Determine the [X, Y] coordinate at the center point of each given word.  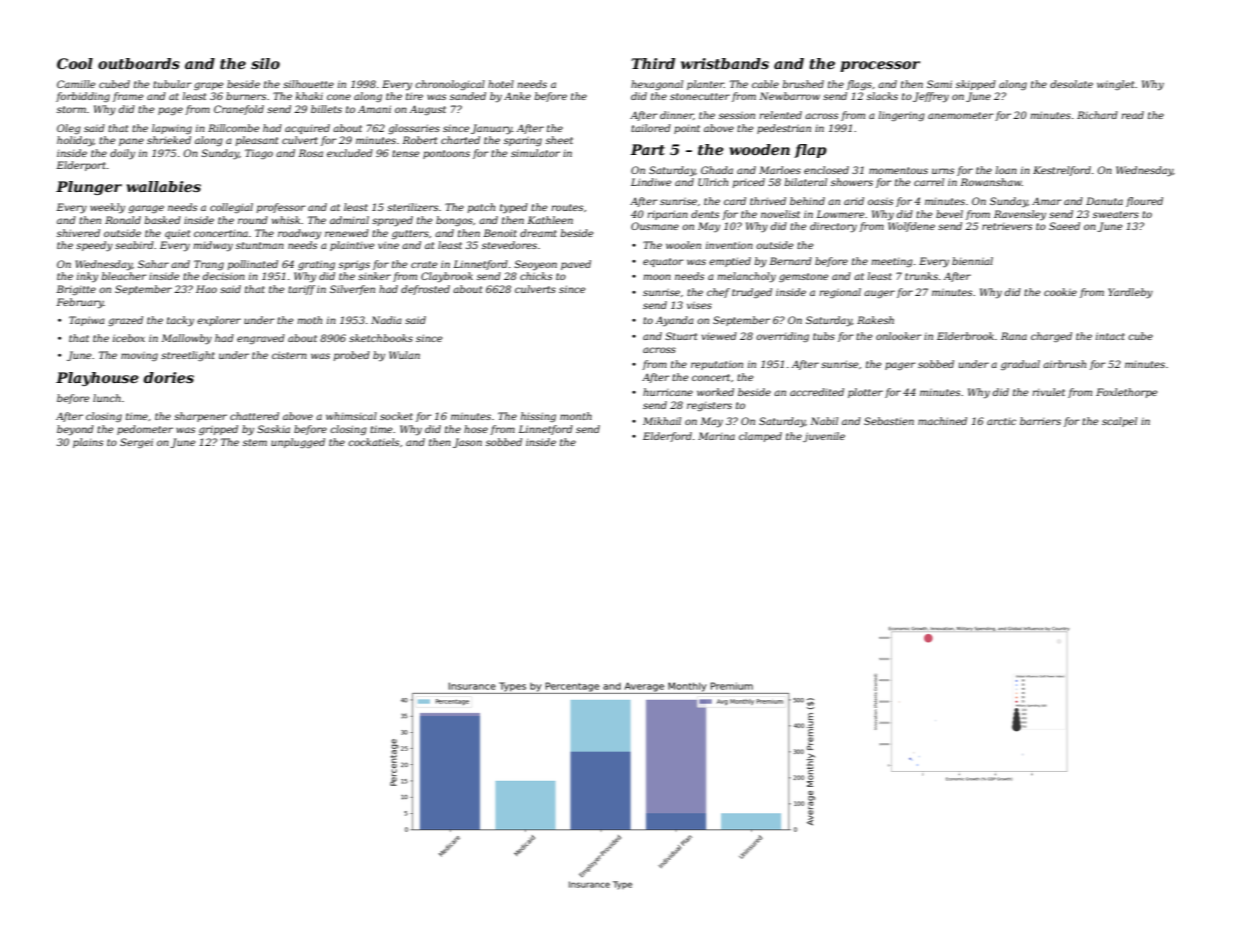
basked [163, 220]
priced [749, 183]
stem [255, 442]
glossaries [414, 129]
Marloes [780, 170]
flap [810, 151]
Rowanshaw [991, 182]
